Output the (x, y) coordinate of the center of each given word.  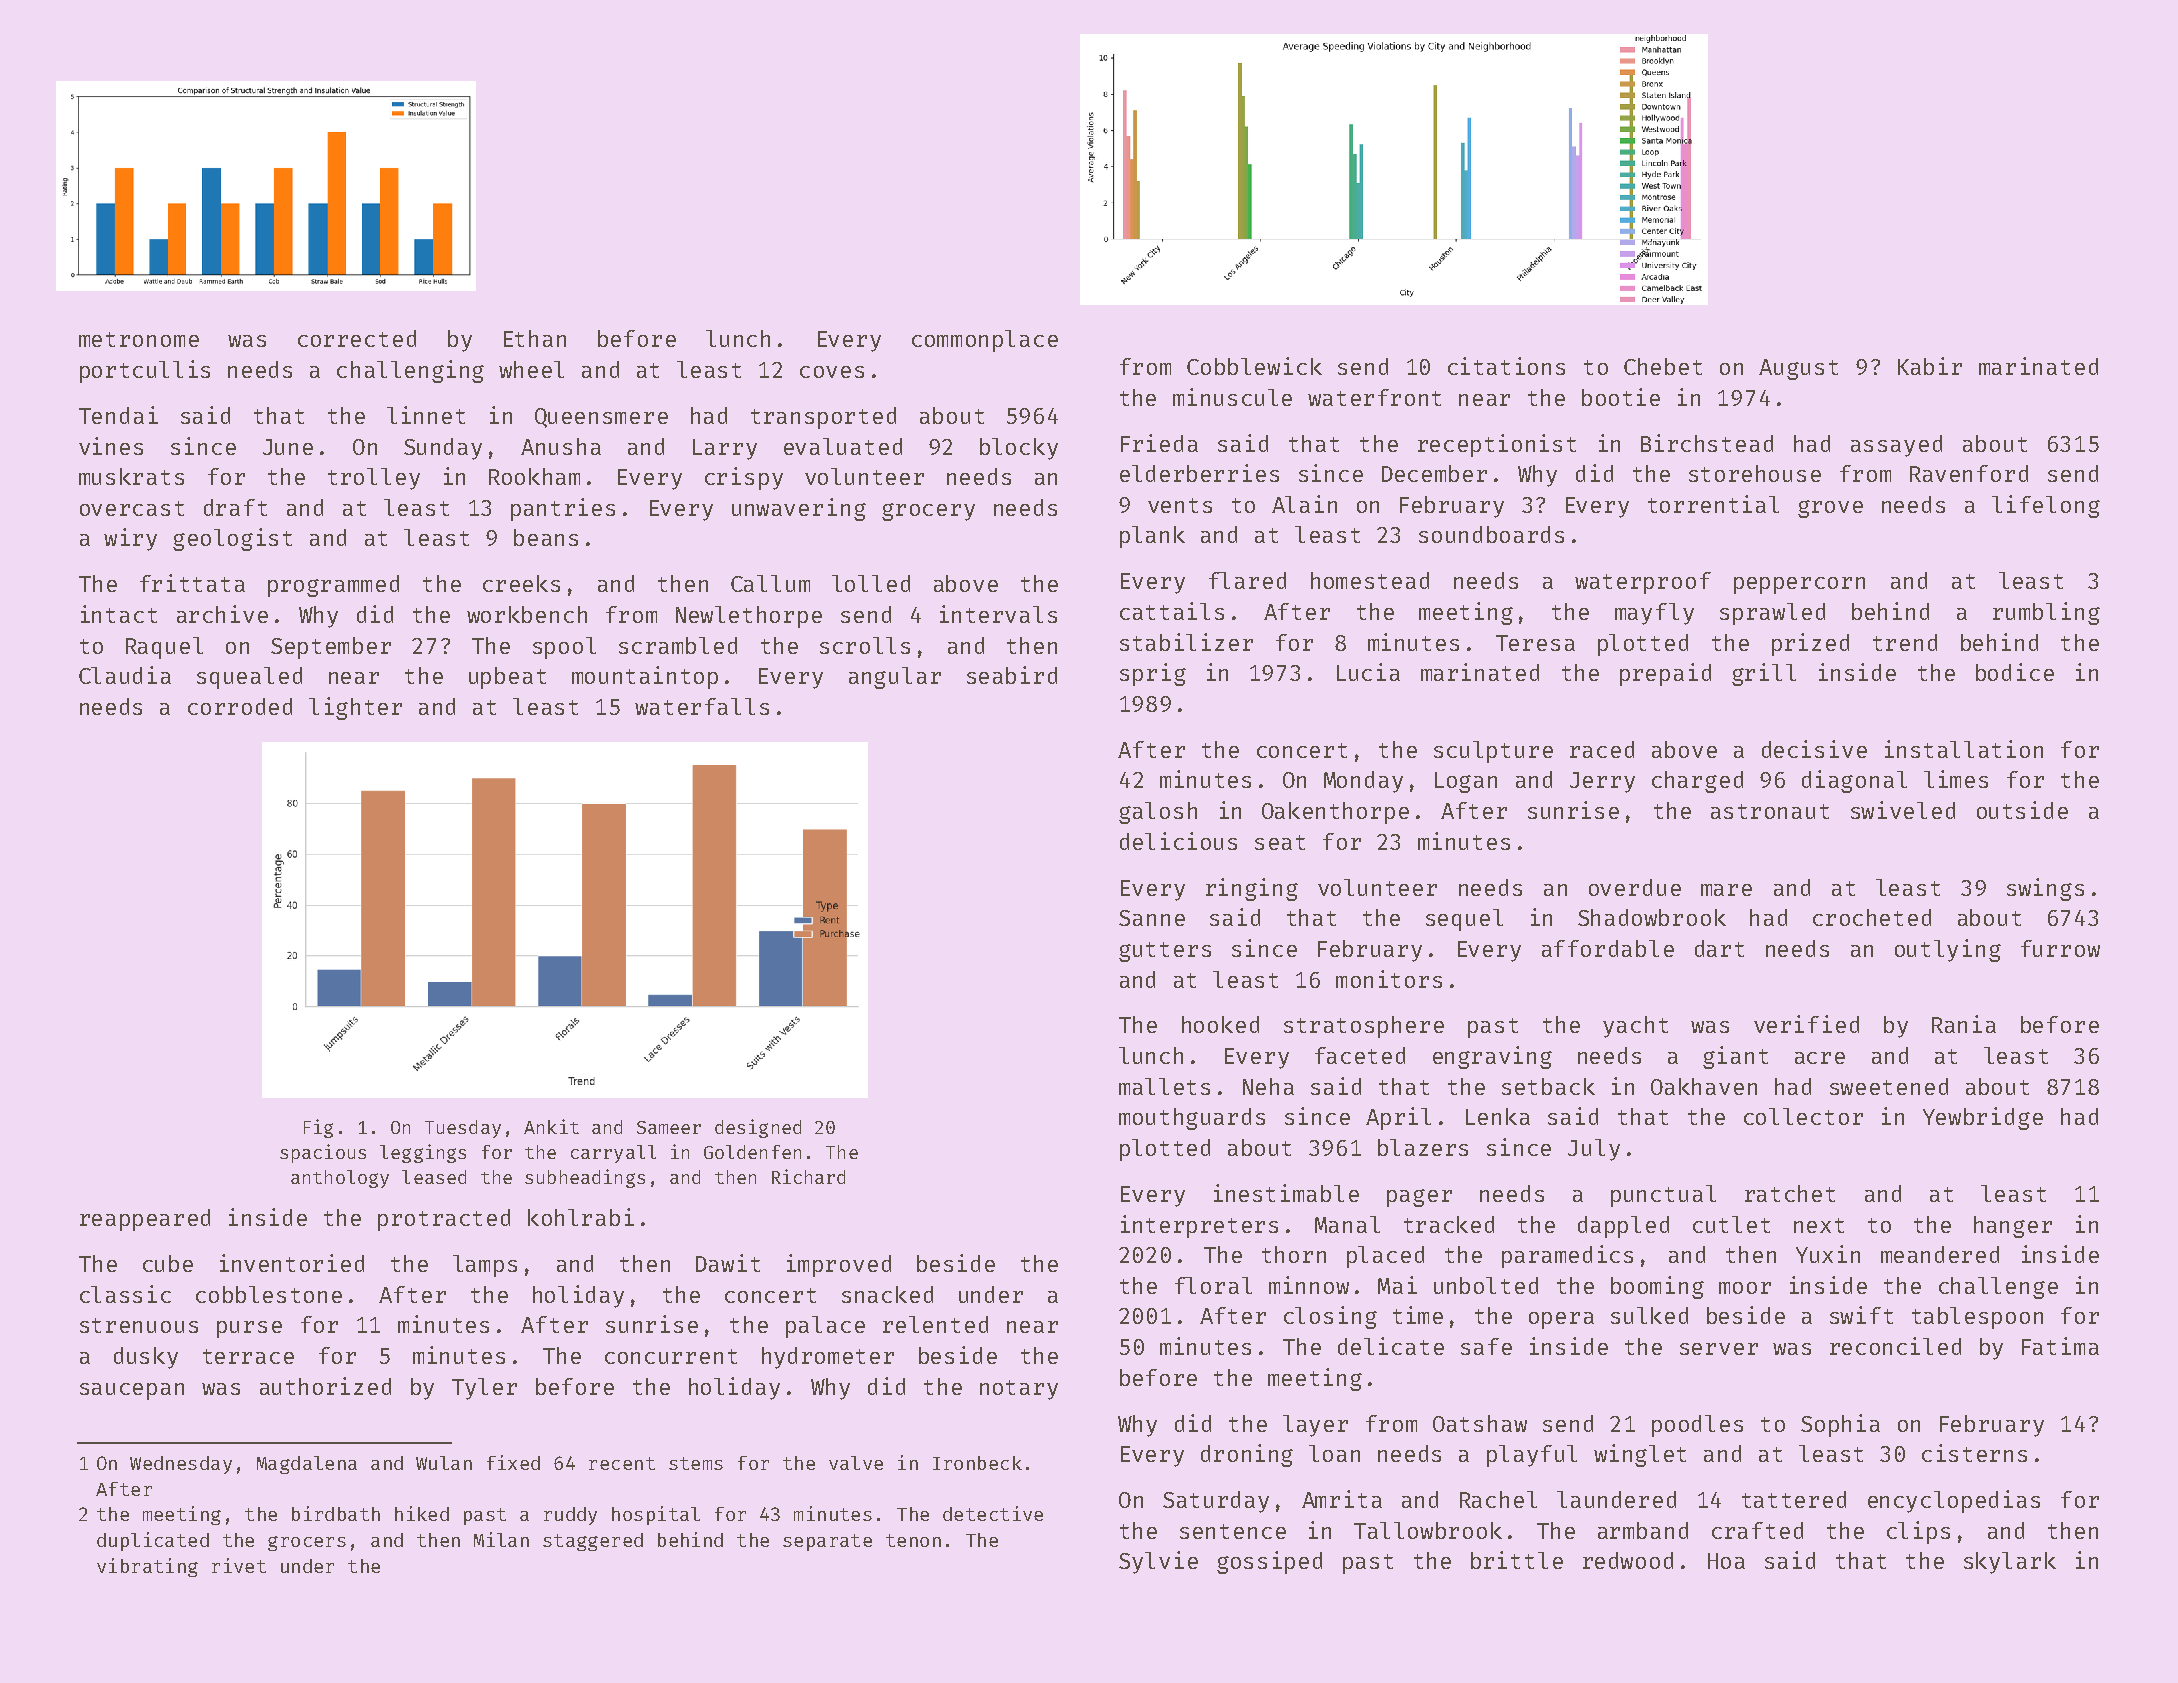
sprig (1153, 674)
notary (1019, 1390)
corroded (240, 706)
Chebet (1663, 366)
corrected (357, 338)
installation (1964, 749)
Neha (1268, 1086)
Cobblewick (1254, 366)
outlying (1948, 950)
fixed (513, 1462)
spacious (323, 1153)
